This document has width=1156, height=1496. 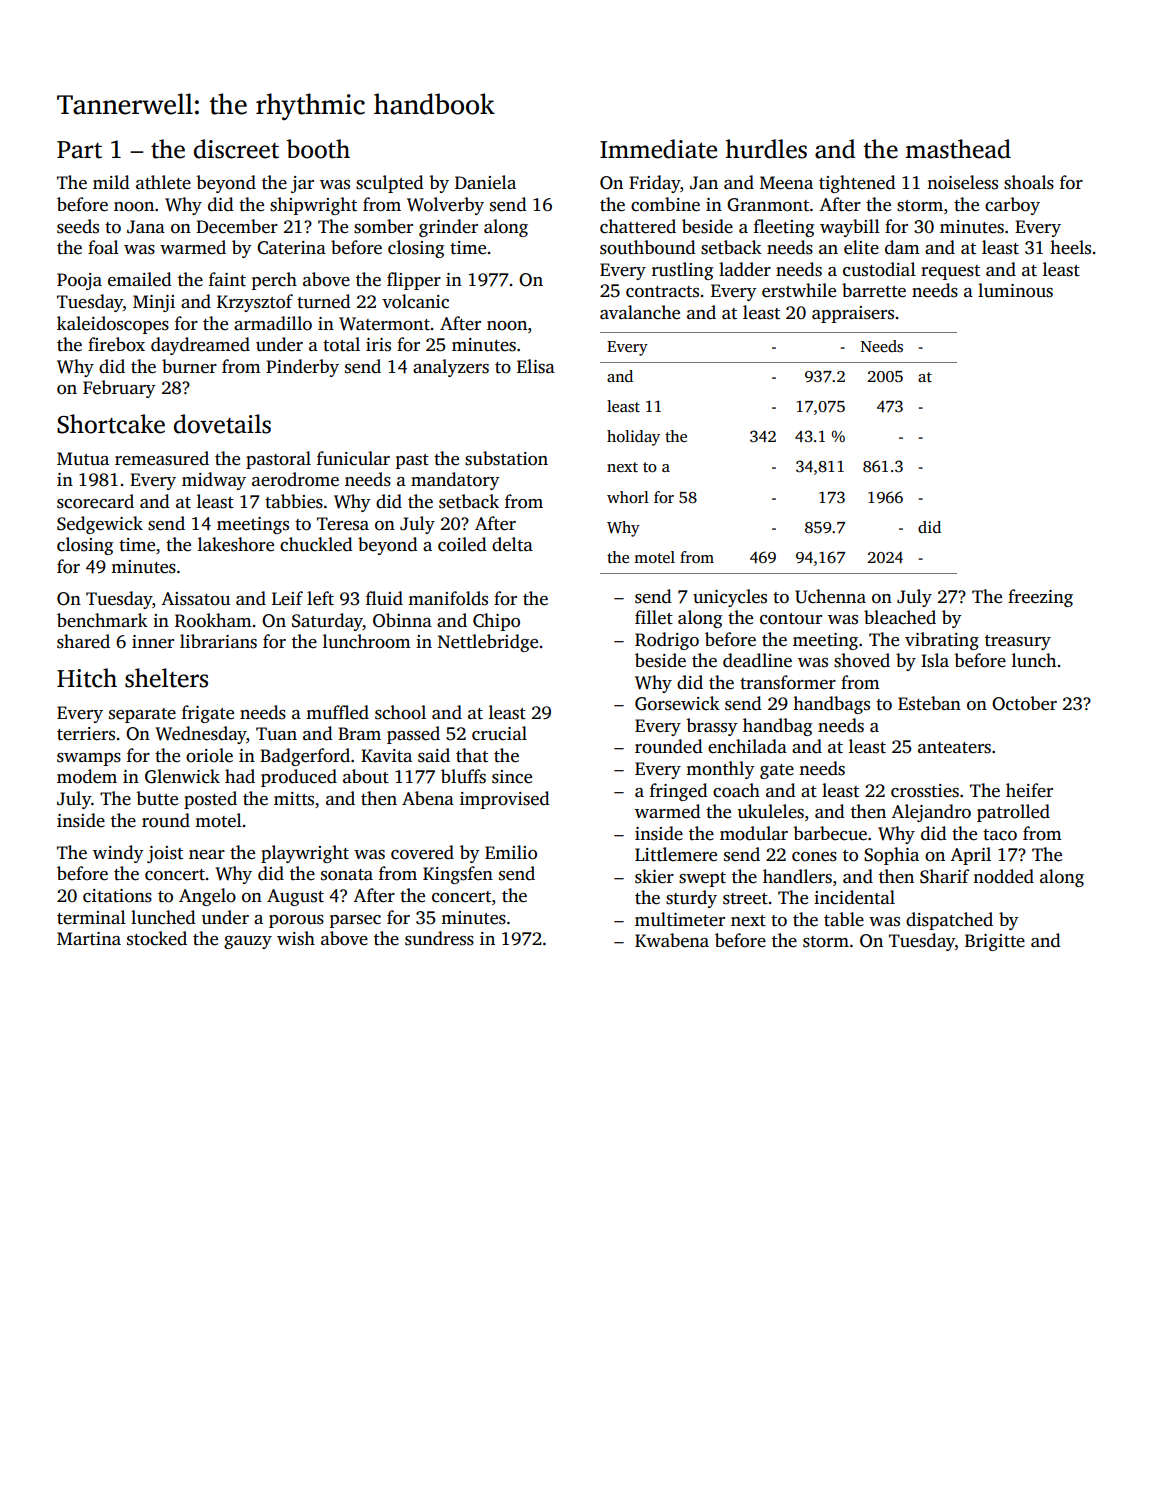 I want to click on combine, so click(x=665, y=204).
